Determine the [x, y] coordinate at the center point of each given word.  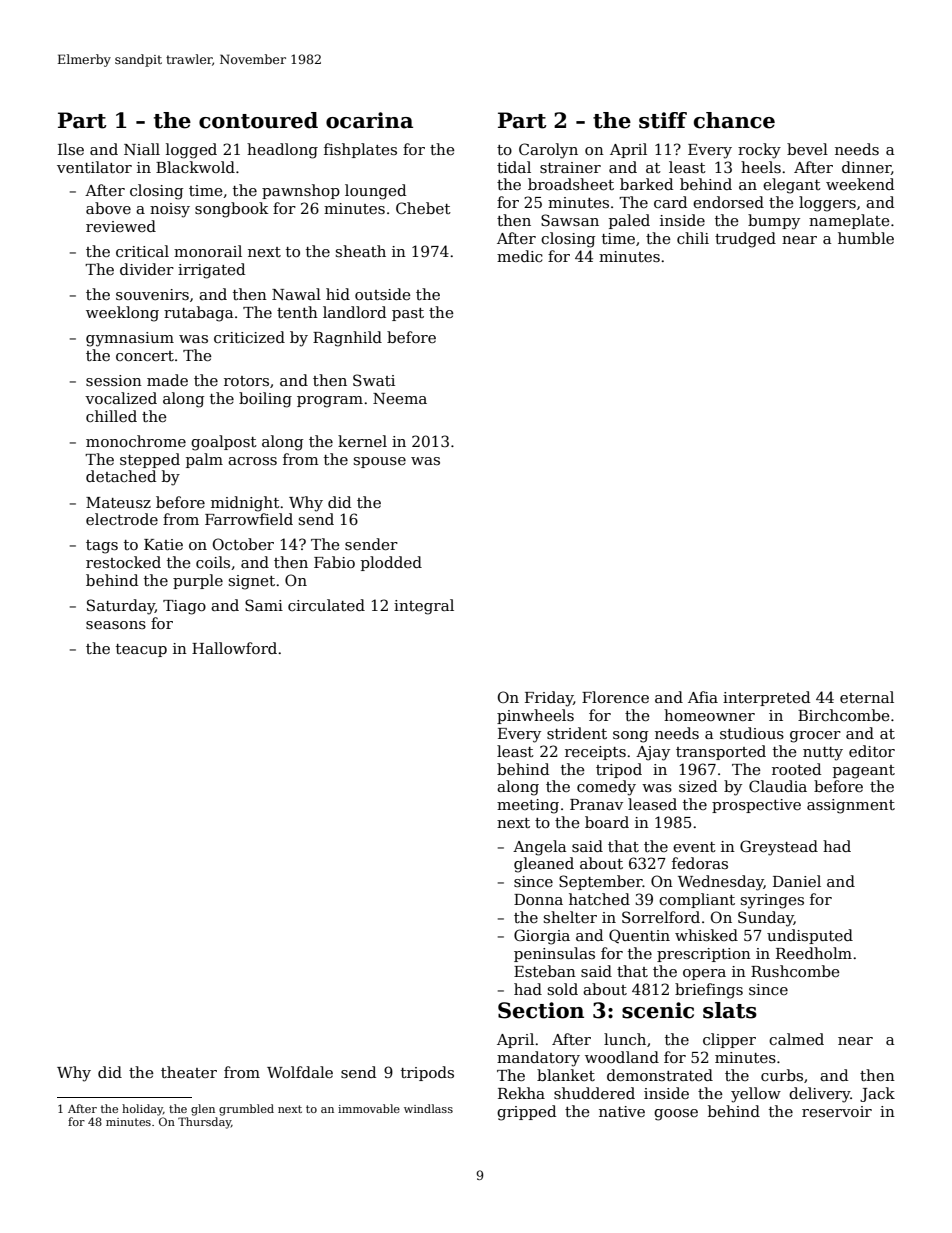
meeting [528, 806]
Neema [400, 398]
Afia [703, 697]
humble [866, 238]
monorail [208, 251]
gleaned [544, 865]
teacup [141, 650]
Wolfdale [300, 1072]
